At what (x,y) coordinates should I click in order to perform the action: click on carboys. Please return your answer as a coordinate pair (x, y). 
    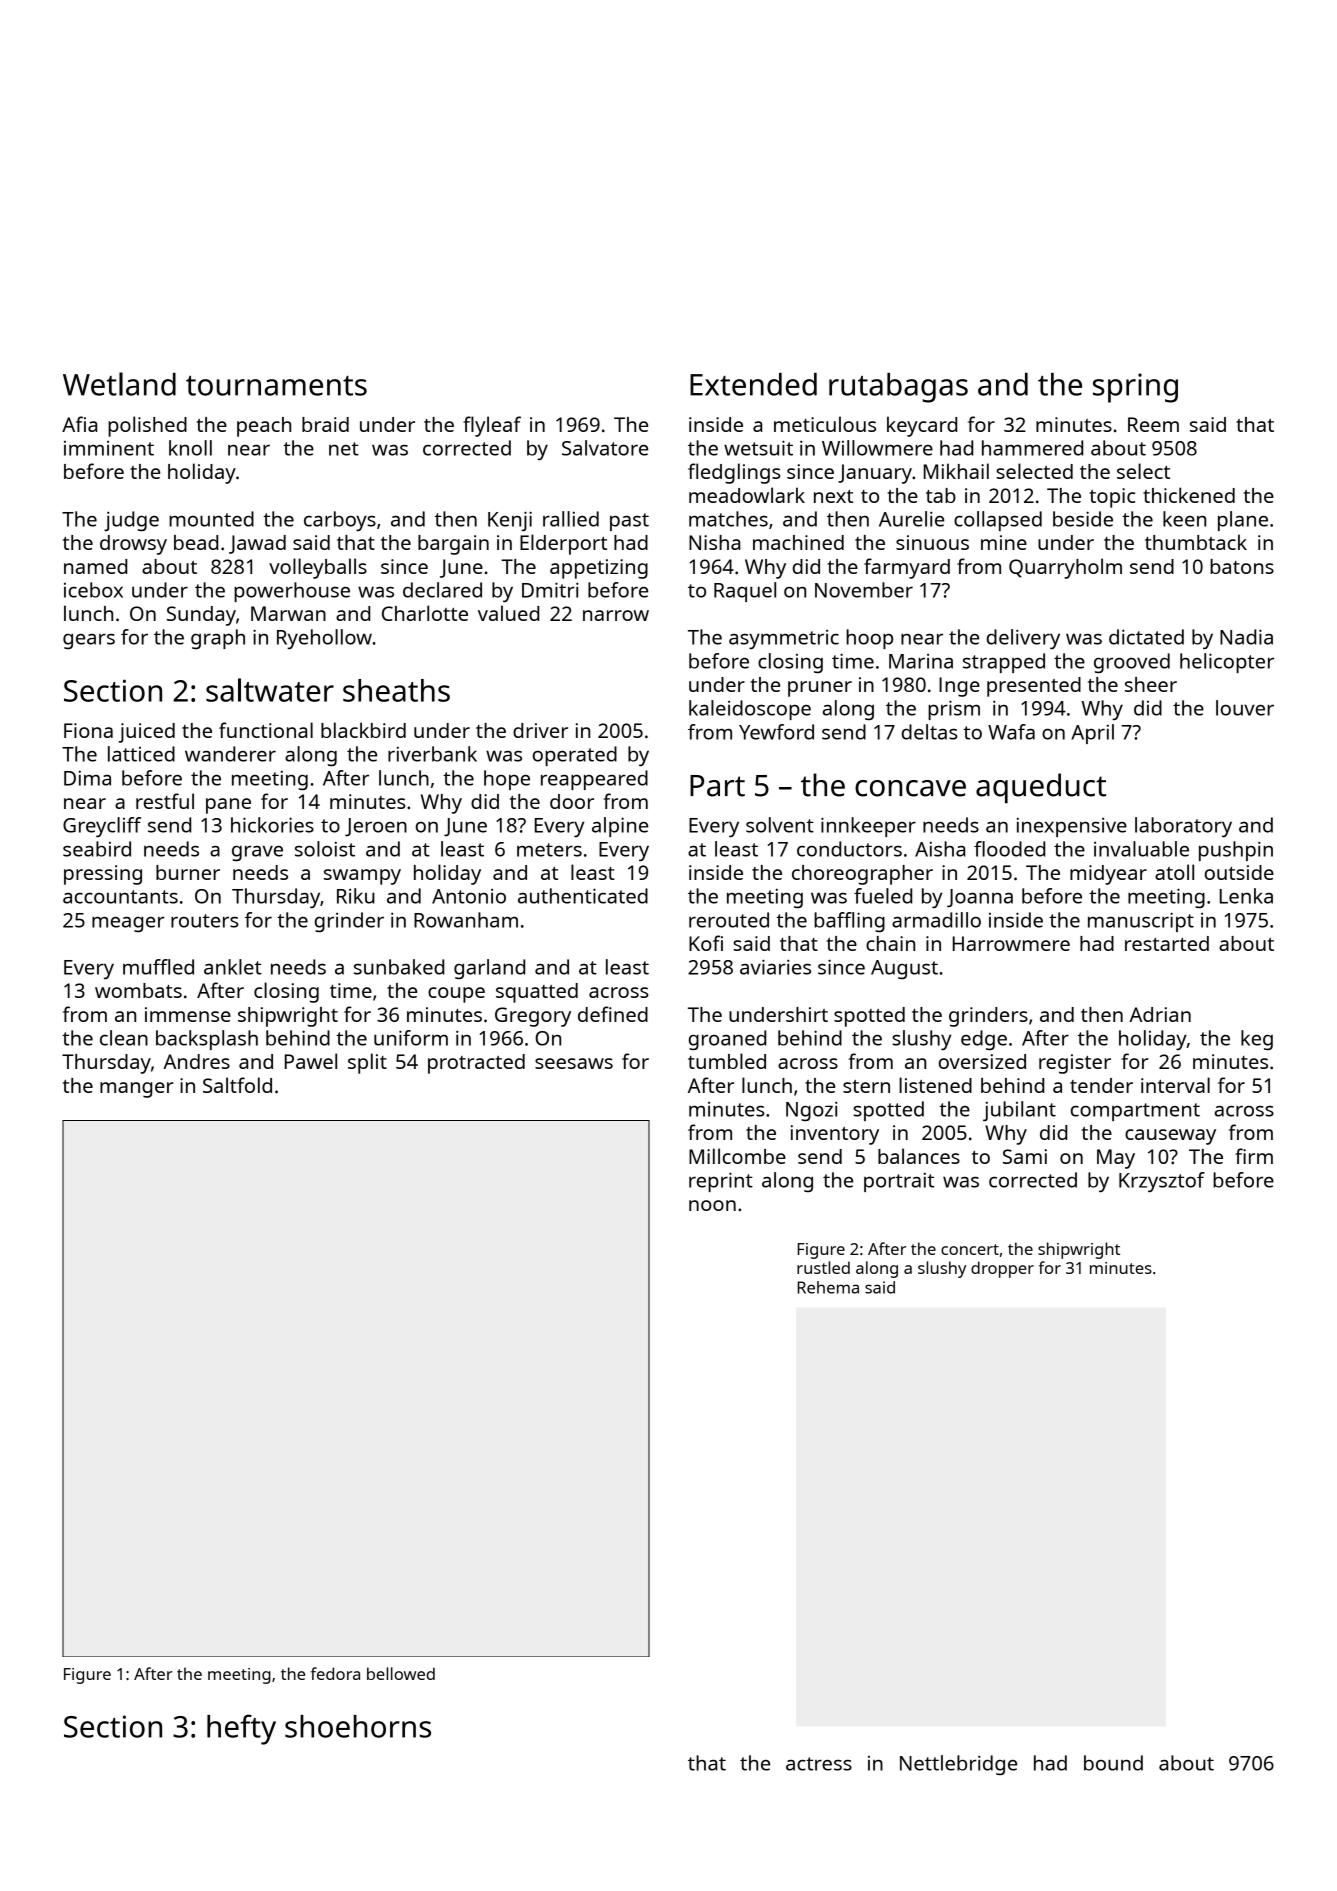
    Looking at the image, I should click on (340, 521).
